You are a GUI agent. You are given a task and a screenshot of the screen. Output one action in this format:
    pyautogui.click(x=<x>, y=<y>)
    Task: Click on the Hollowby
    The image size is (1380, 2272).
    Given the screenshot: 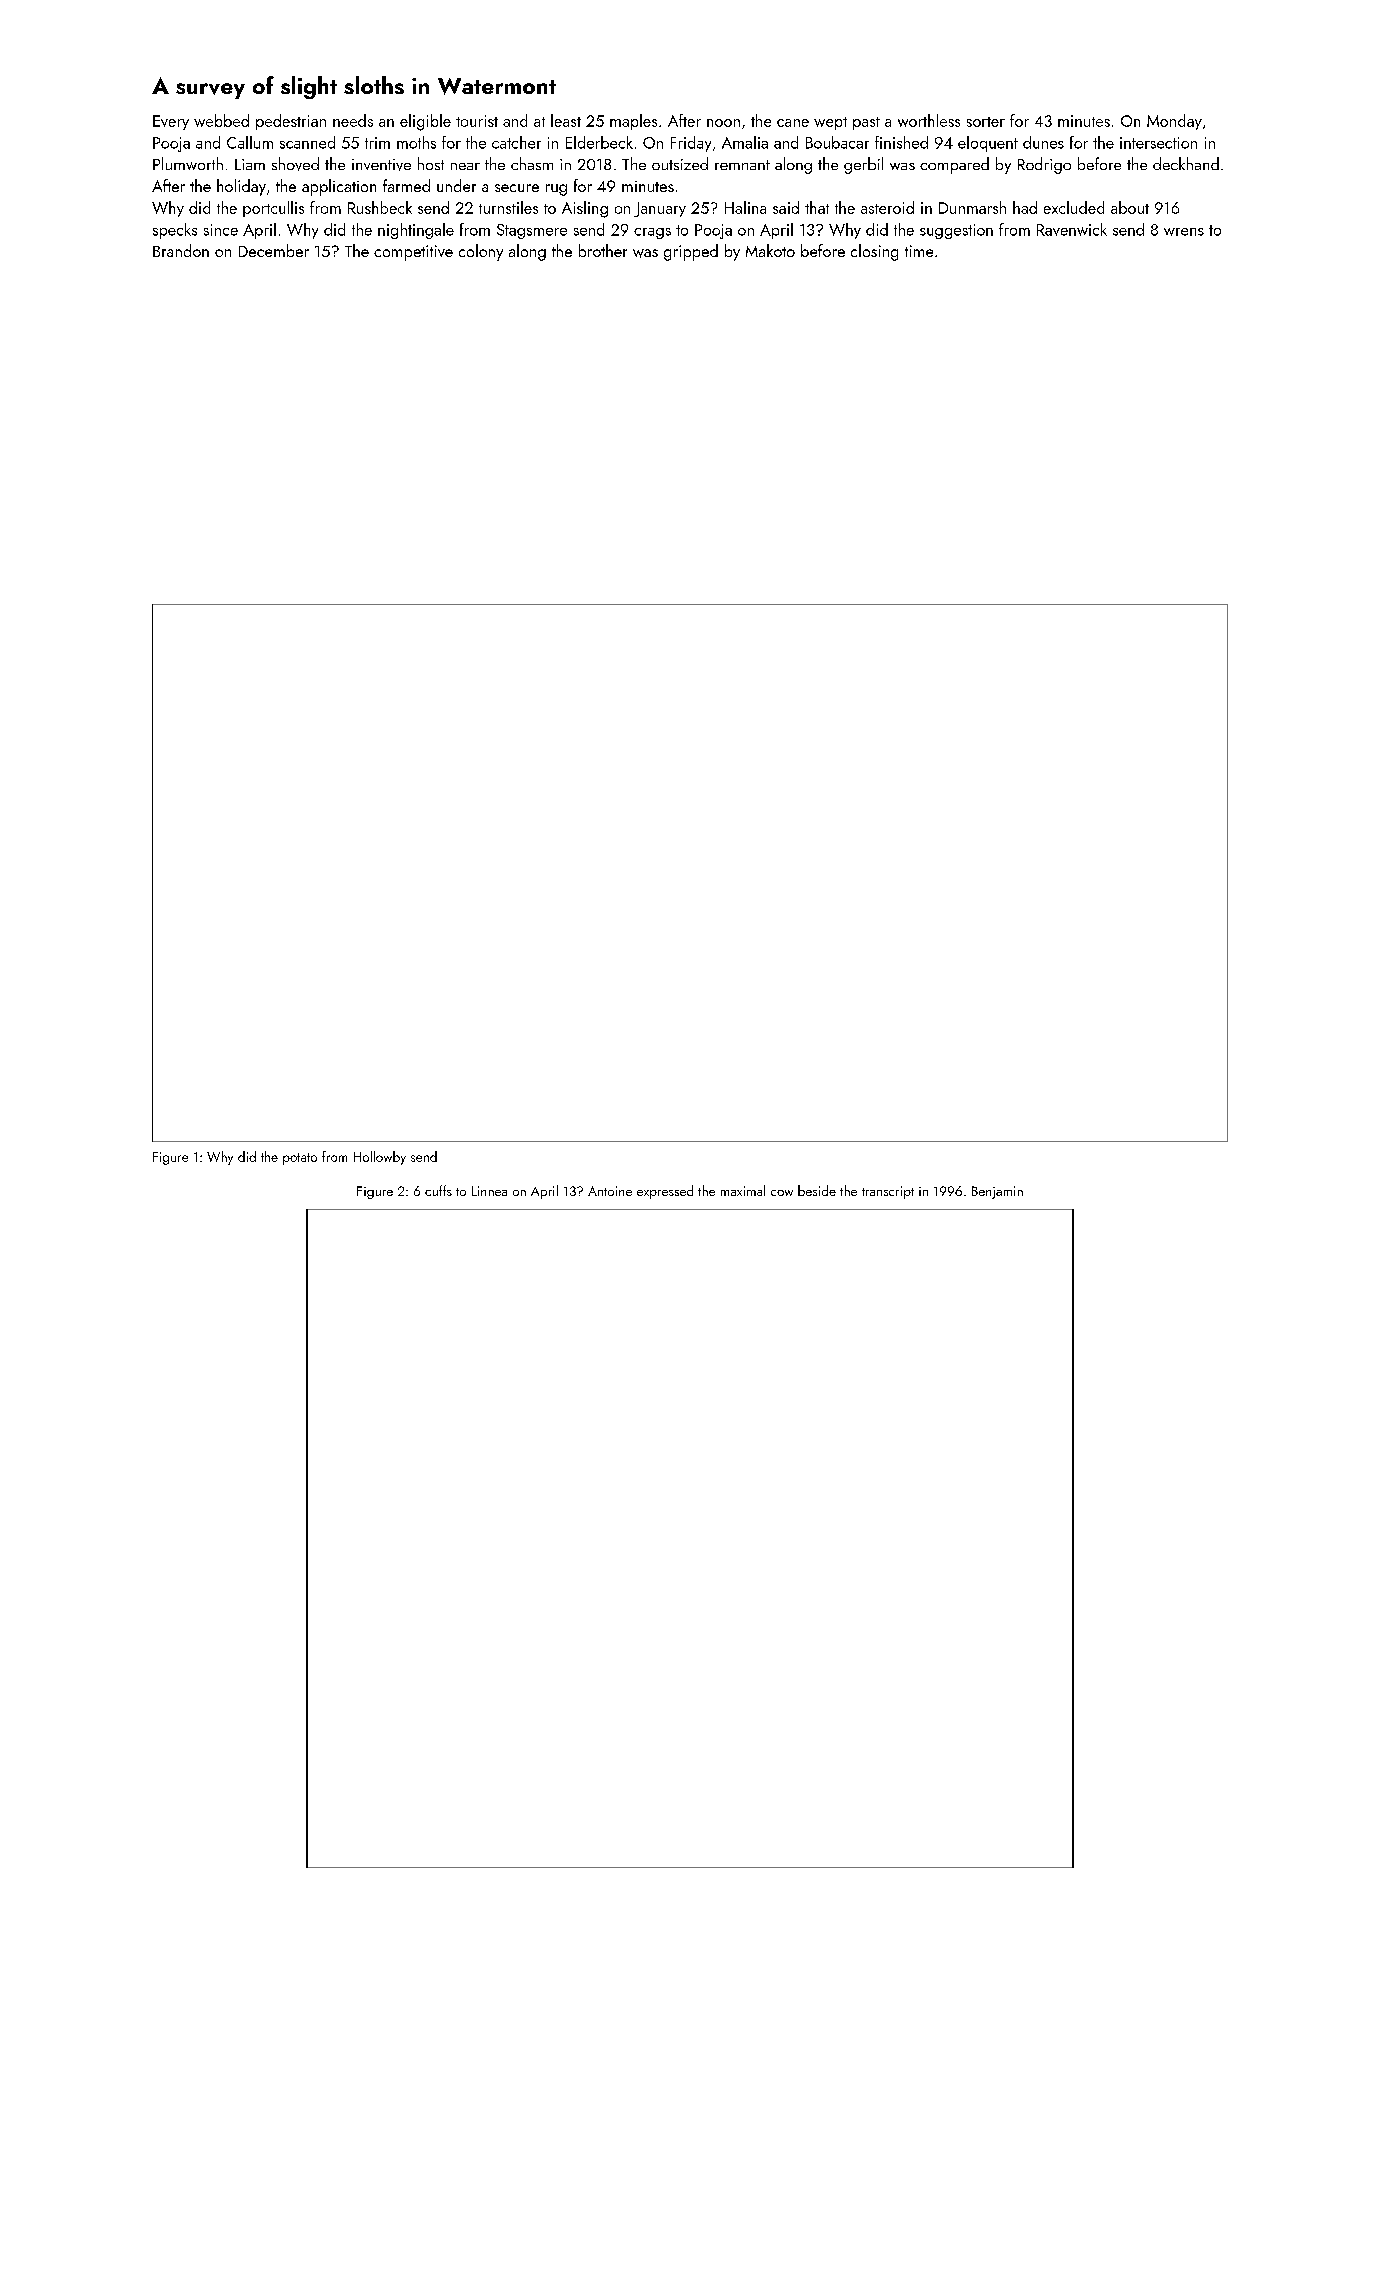 What is the action you would take?
    pyautogui.click(x=380, y=1158)
